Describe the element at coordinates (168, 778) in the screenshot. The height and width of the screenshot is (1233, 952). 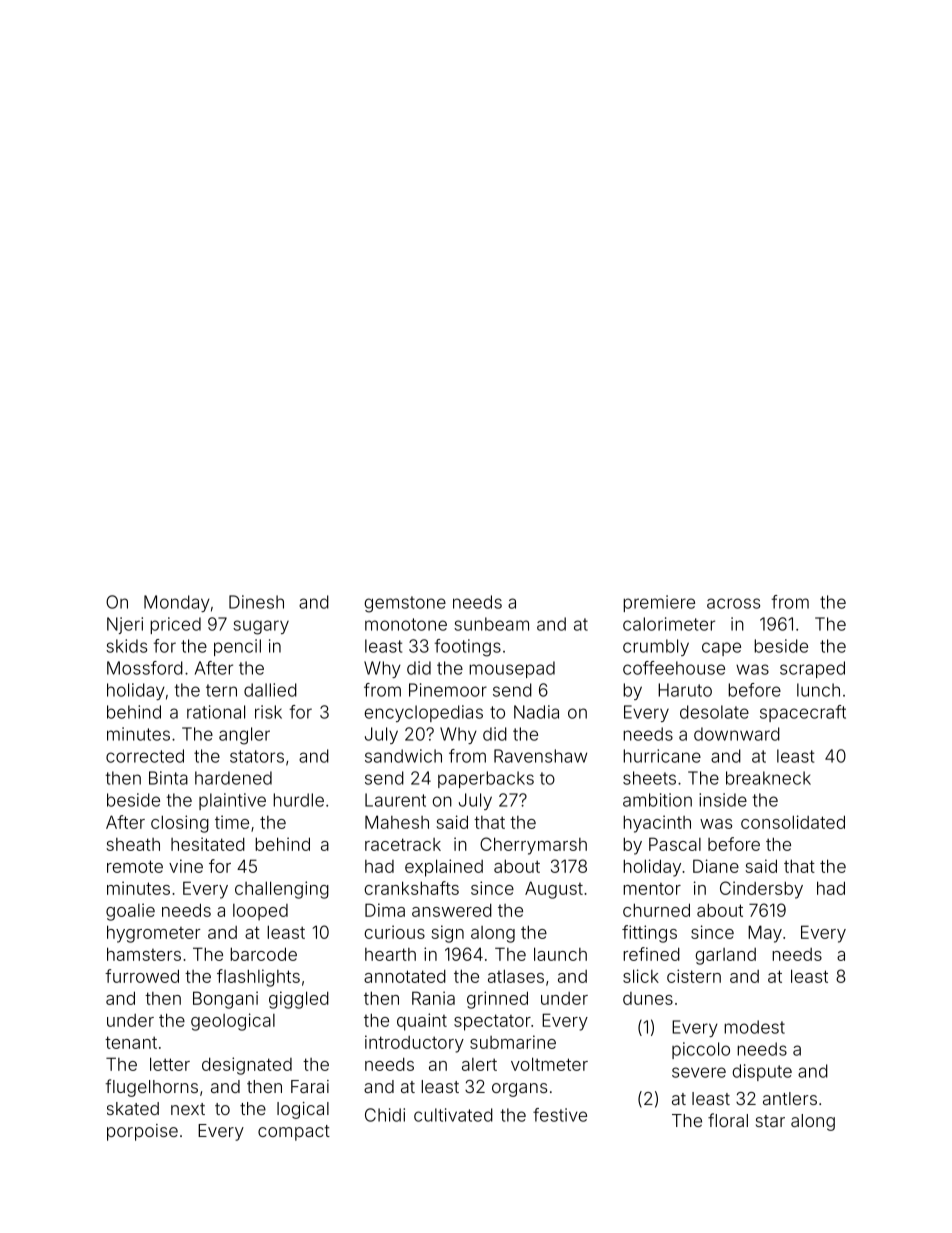
I see `Binta` at that location.
